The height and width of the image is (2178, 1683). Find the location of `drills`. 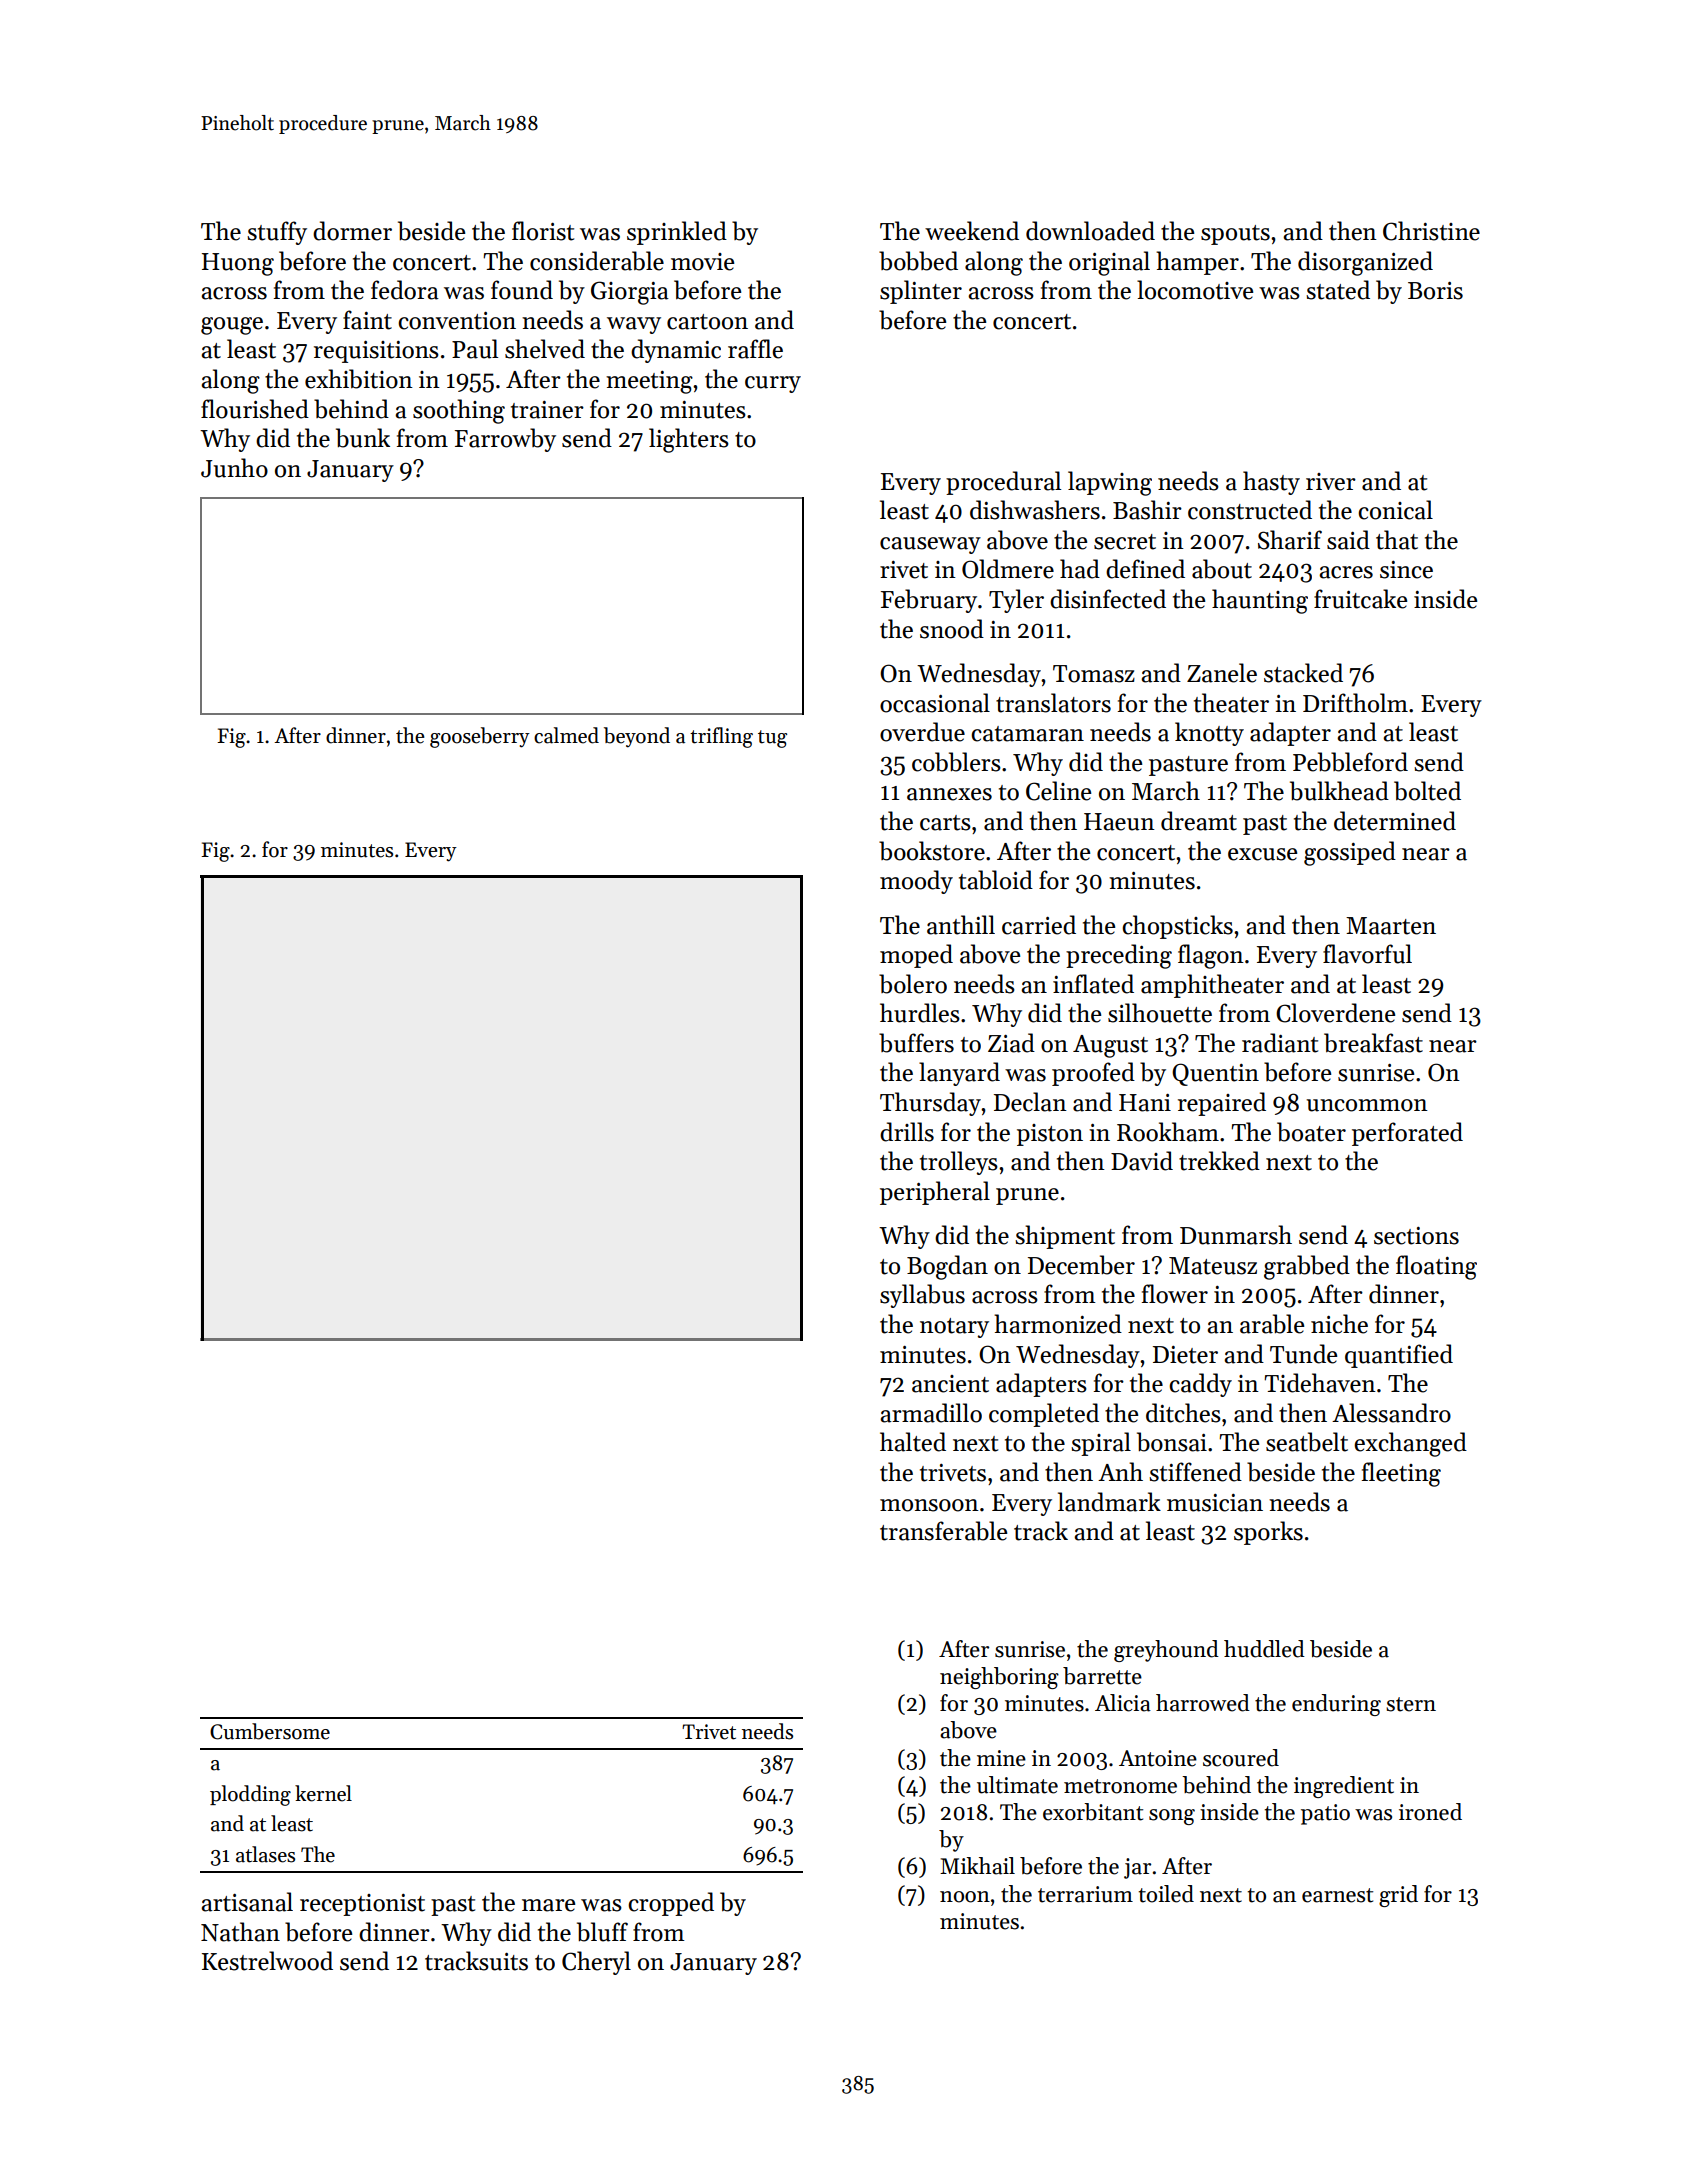

drills is located at coordinates (907, 1132).
